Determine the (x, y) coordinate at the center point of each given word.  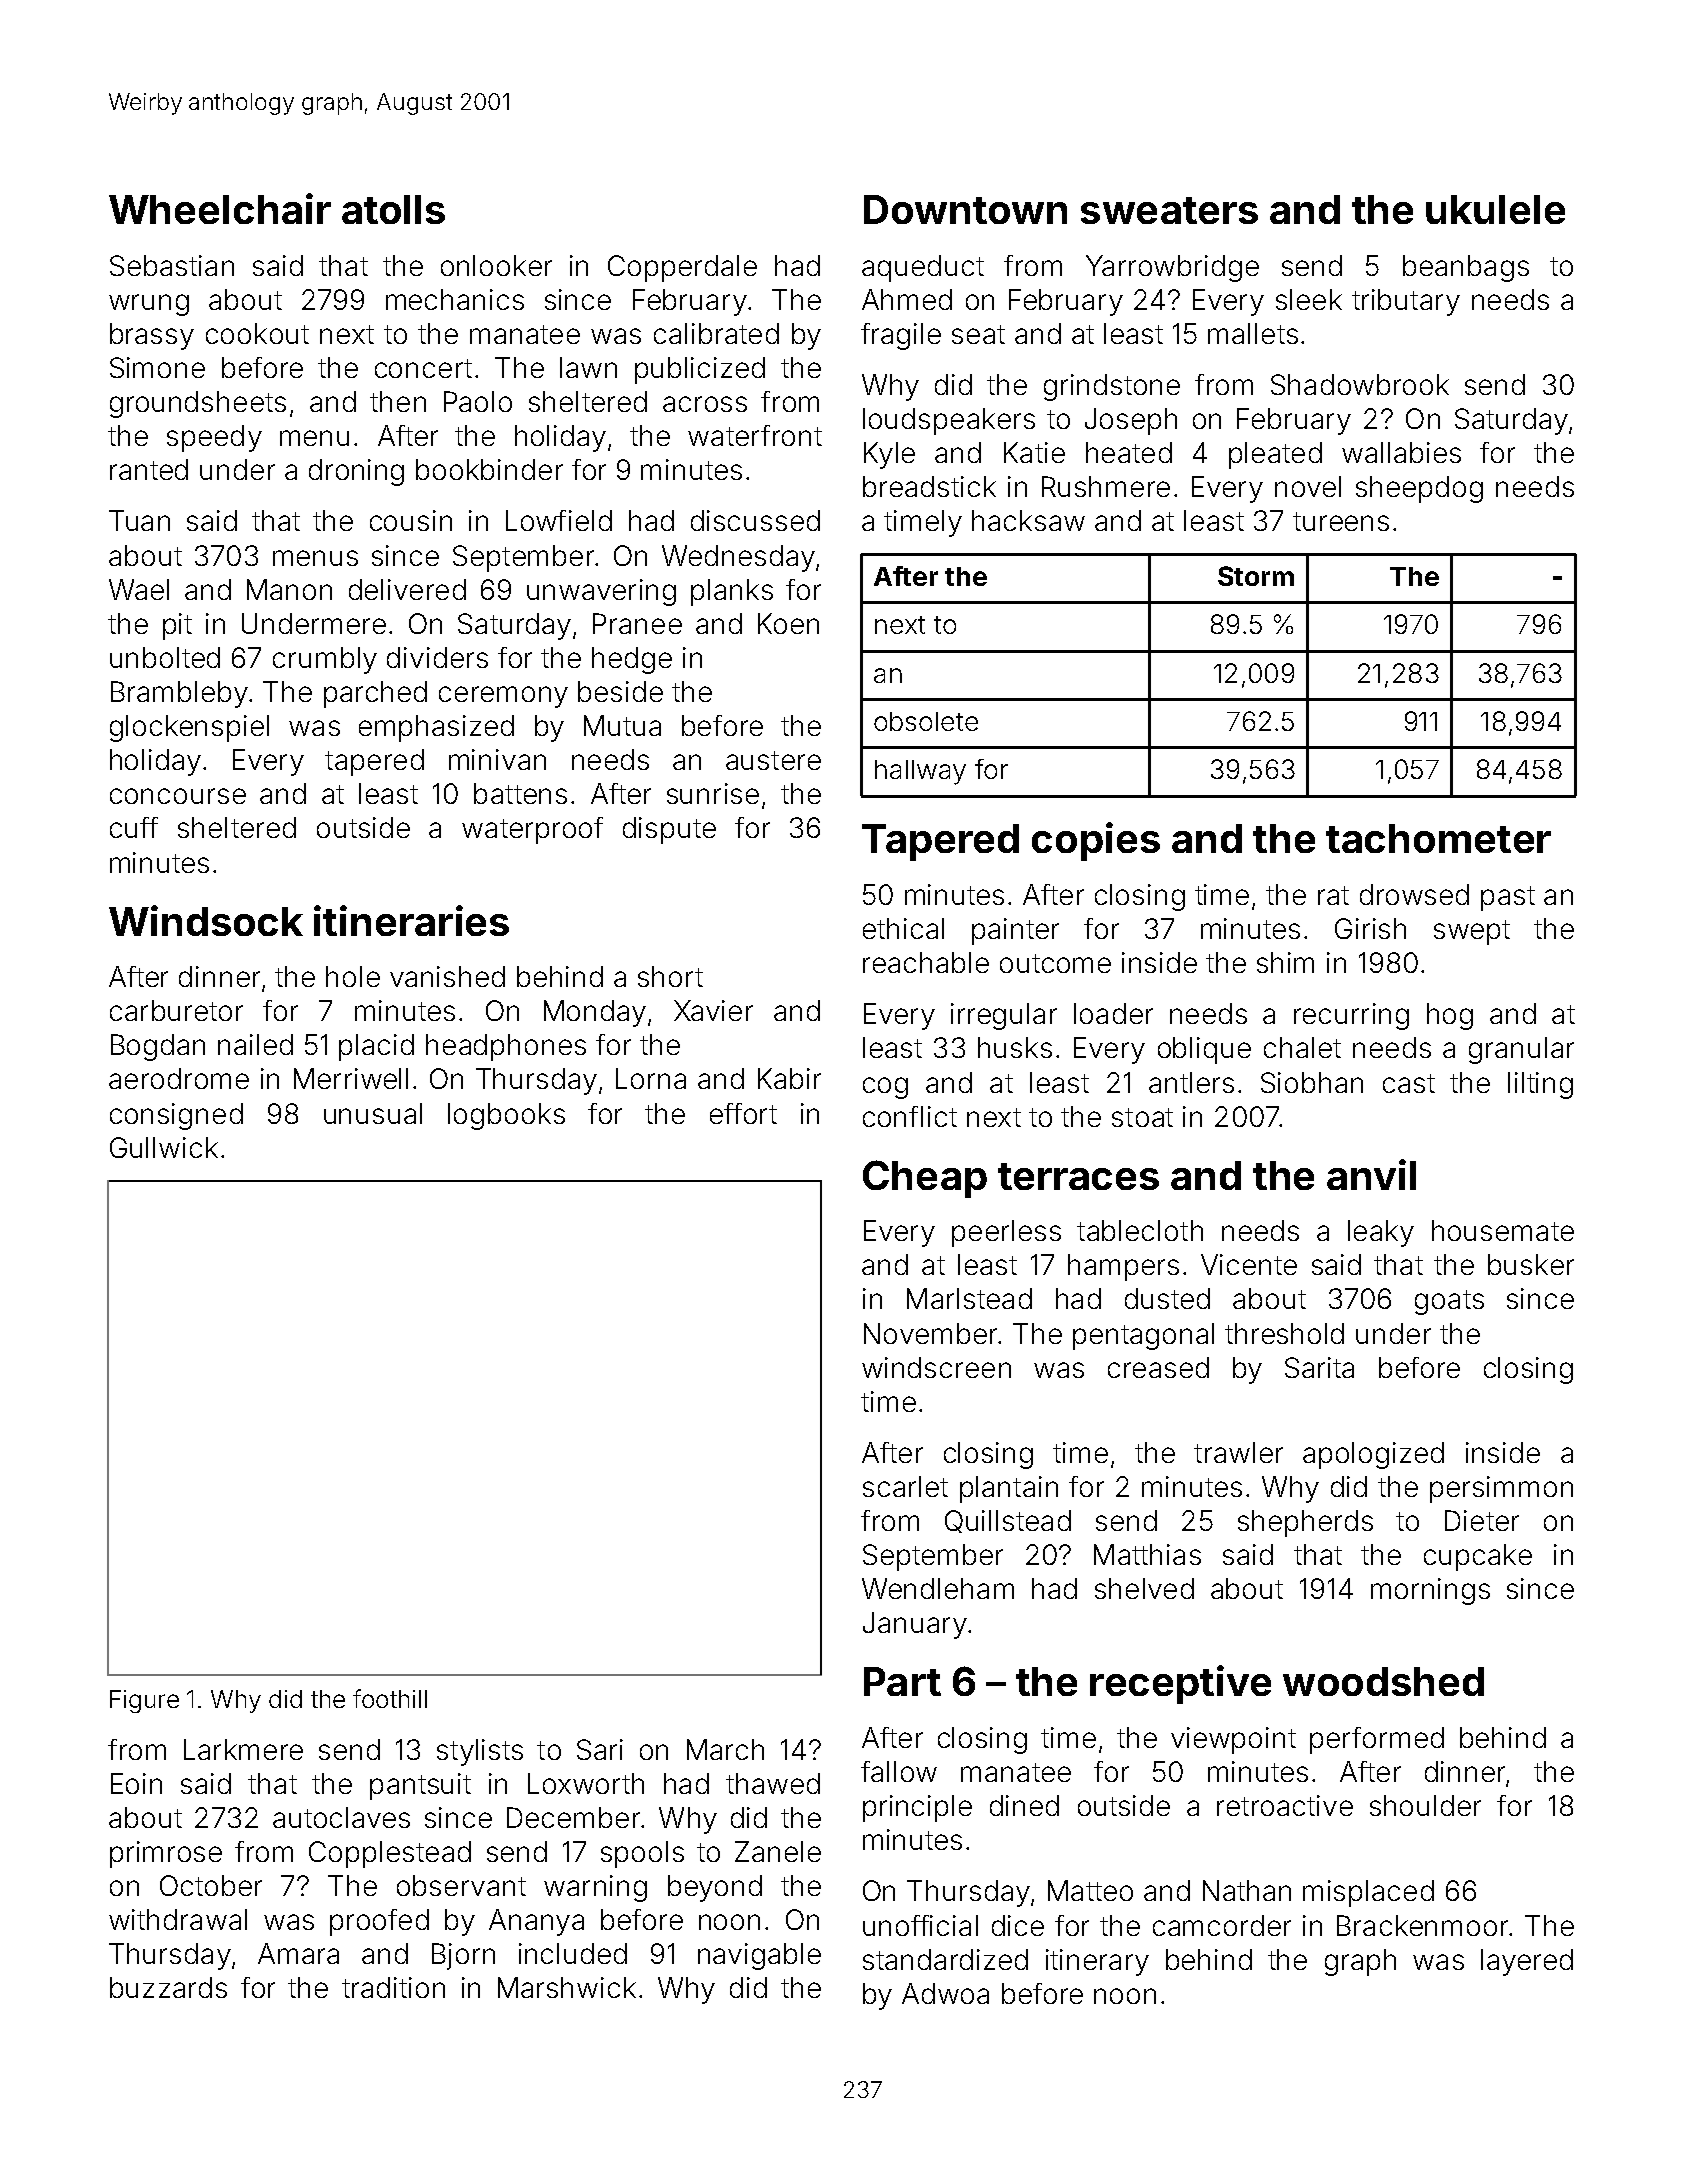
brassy (152, 336)
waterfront (755, 435)
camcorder (1222, 1925)
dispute (669, 830)
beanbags (1466, 268)
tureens (1341, 521)
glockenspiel (189, 728)
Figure (144, 1701)
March (725, 1749)
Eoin (136, 1783)
